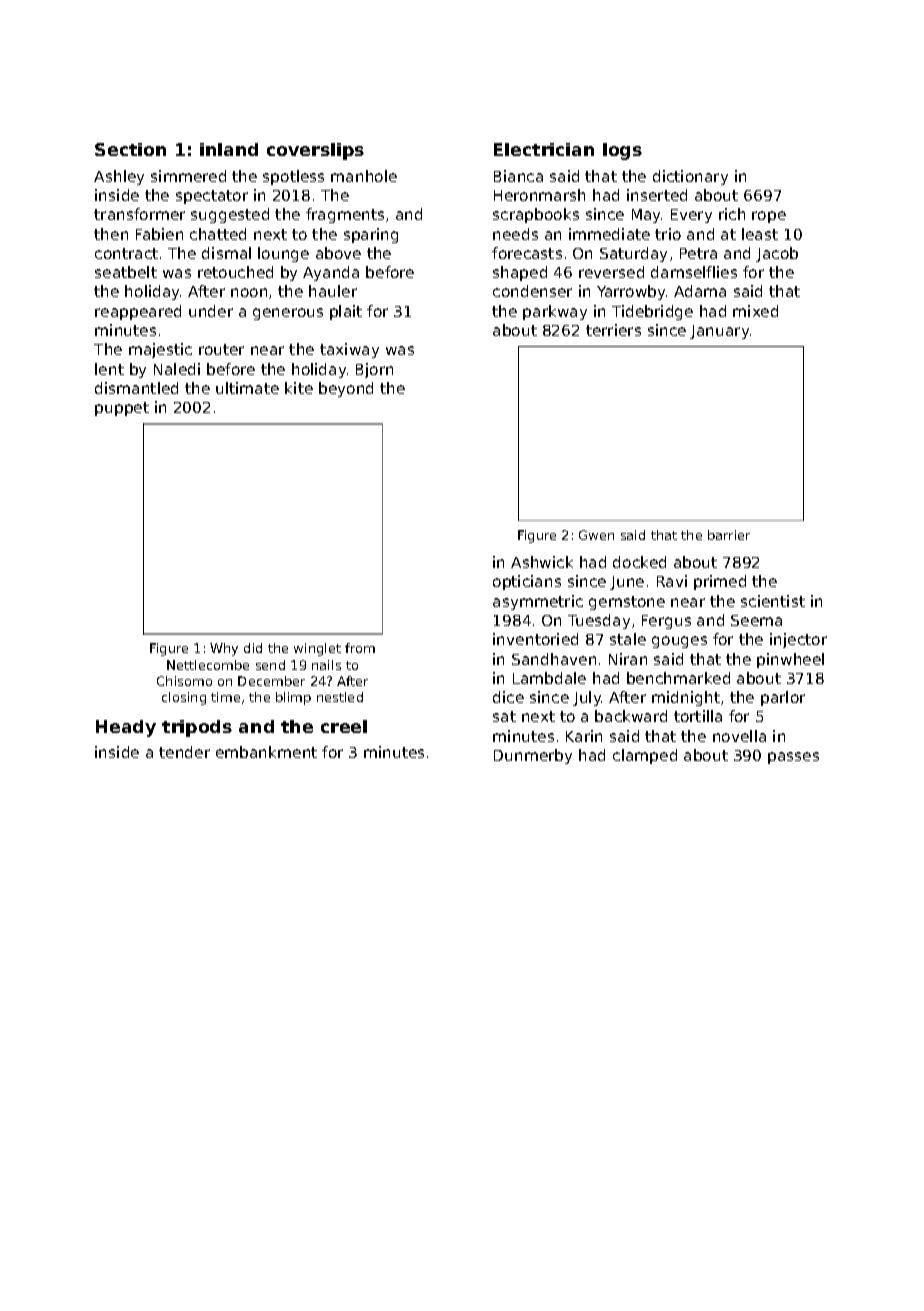  Describe the element at coordinates (299, 388) in the document. I see `kite` at that location.
